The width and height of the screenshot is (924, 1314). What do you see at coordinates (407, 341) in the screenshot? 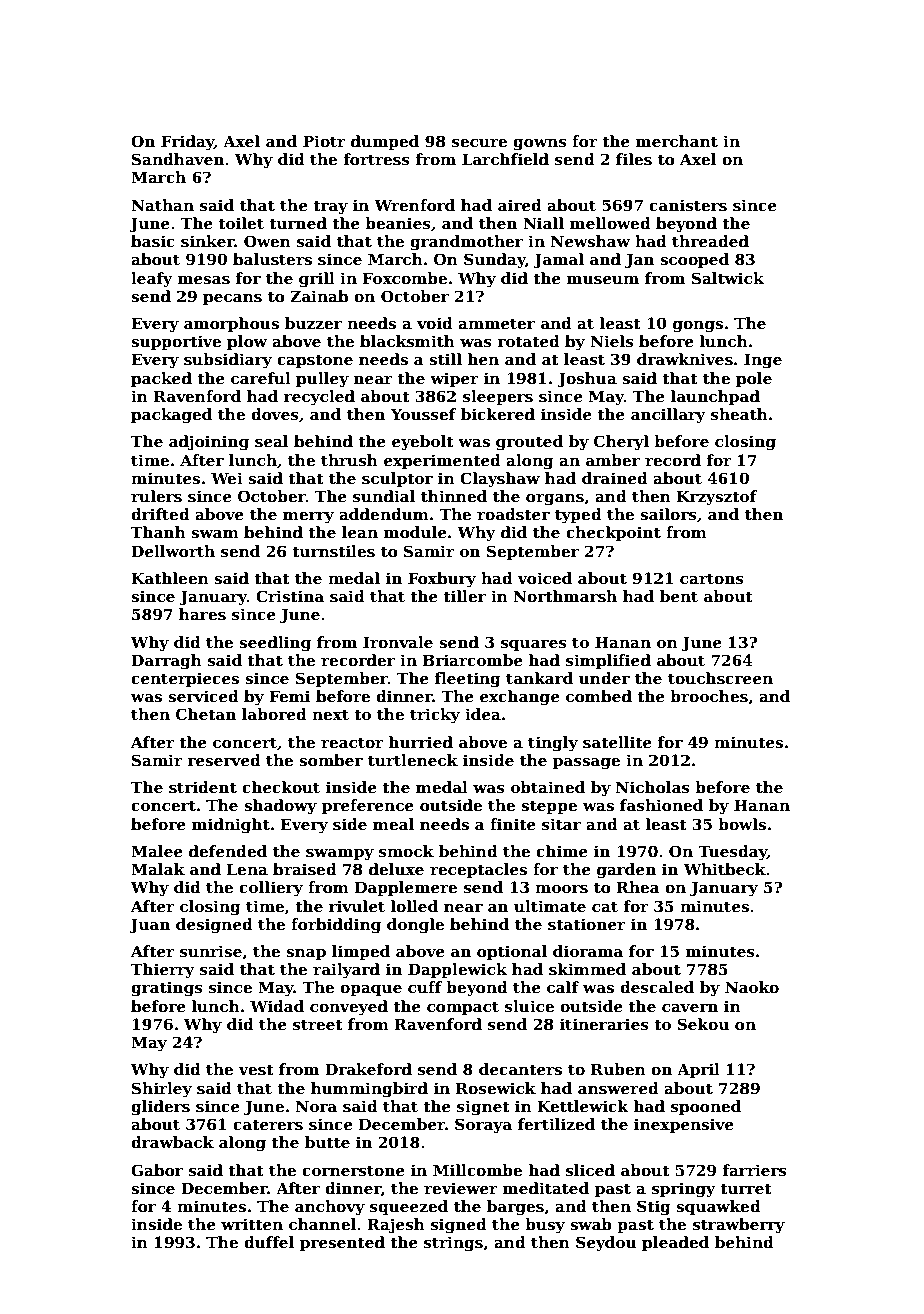
I see `blacksmith` at bounding box center [407, 341].
